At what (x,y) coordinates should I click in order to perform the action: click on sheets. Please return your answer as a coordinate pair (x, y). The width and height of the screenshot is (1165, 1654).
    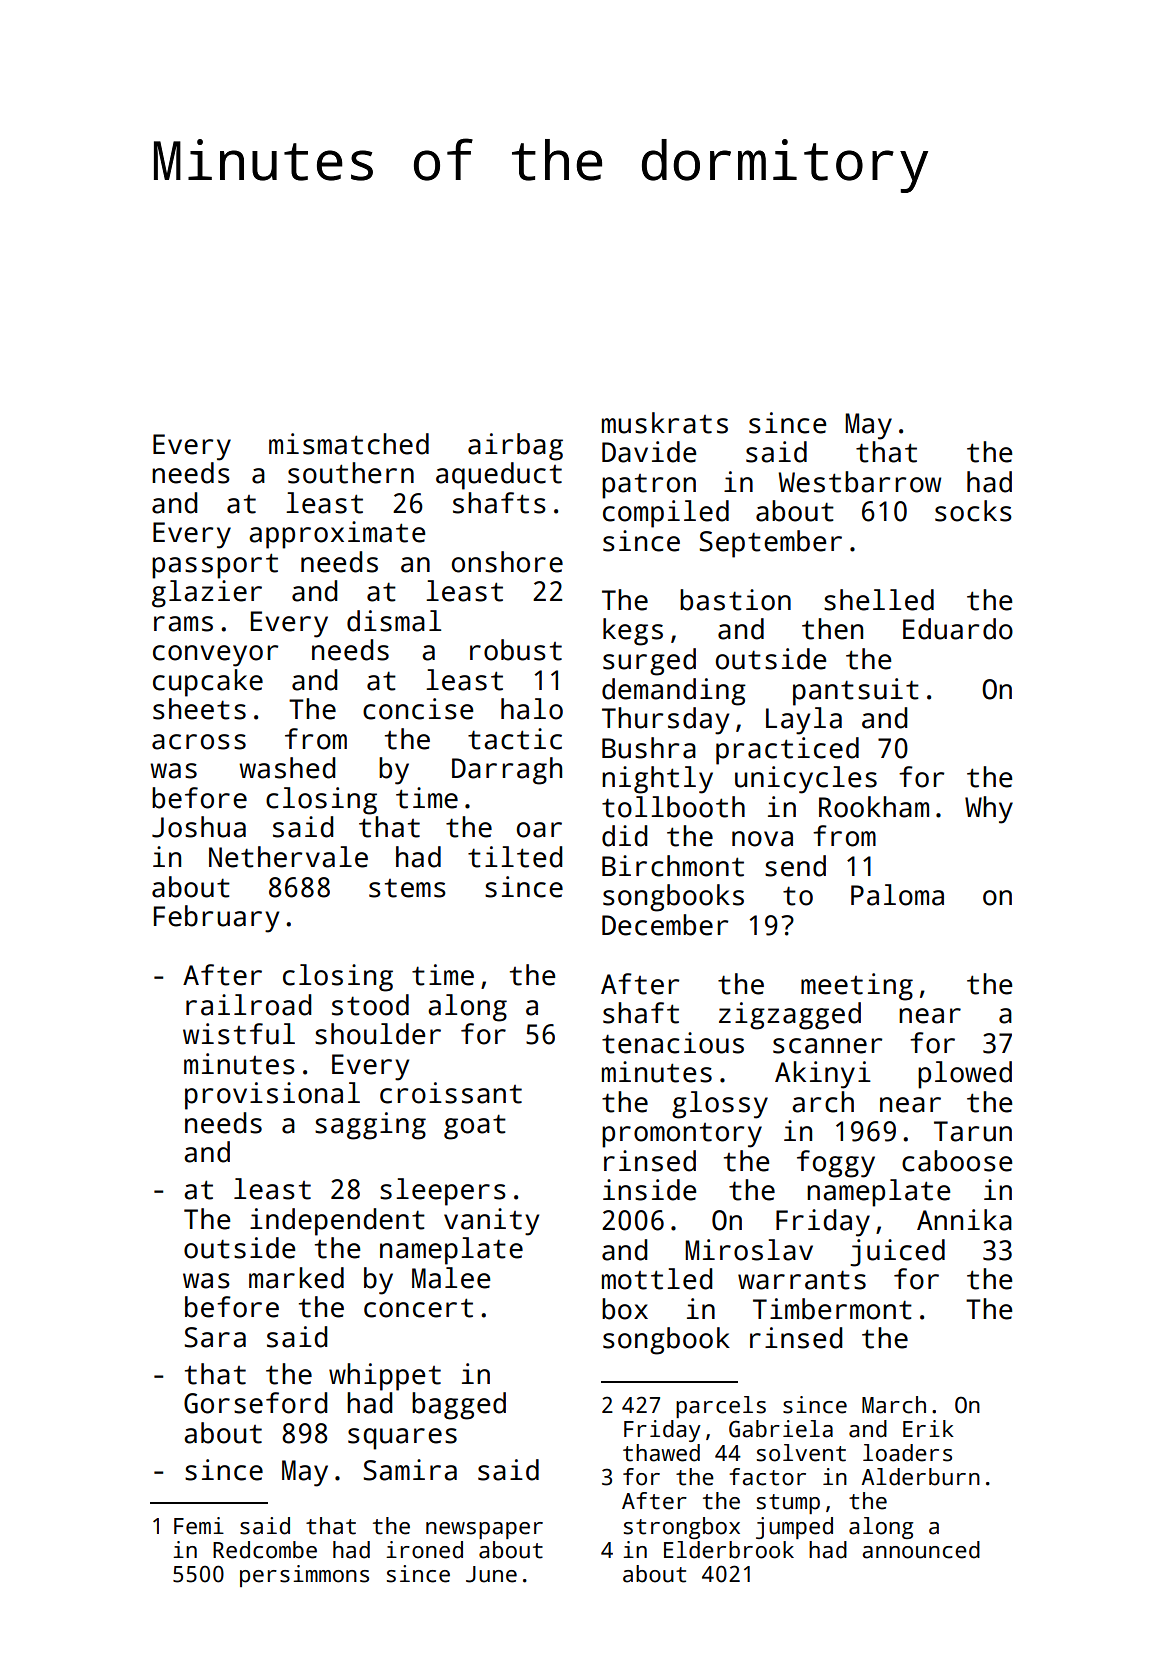
    Looking at the image, I should click on (199, 709).
